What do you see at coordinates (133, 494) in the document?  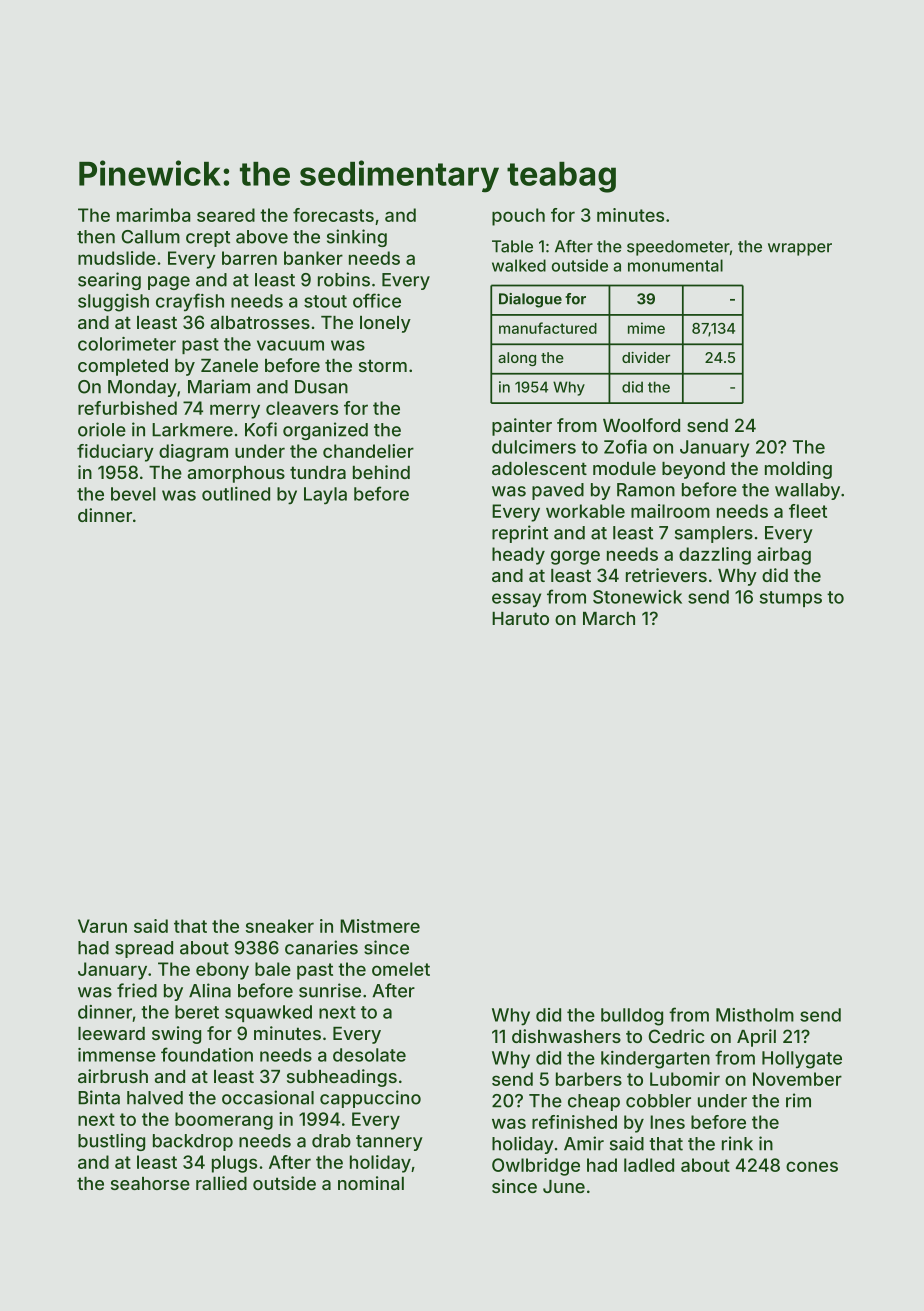 I see `bevel` at bounding box center [133, 494].
